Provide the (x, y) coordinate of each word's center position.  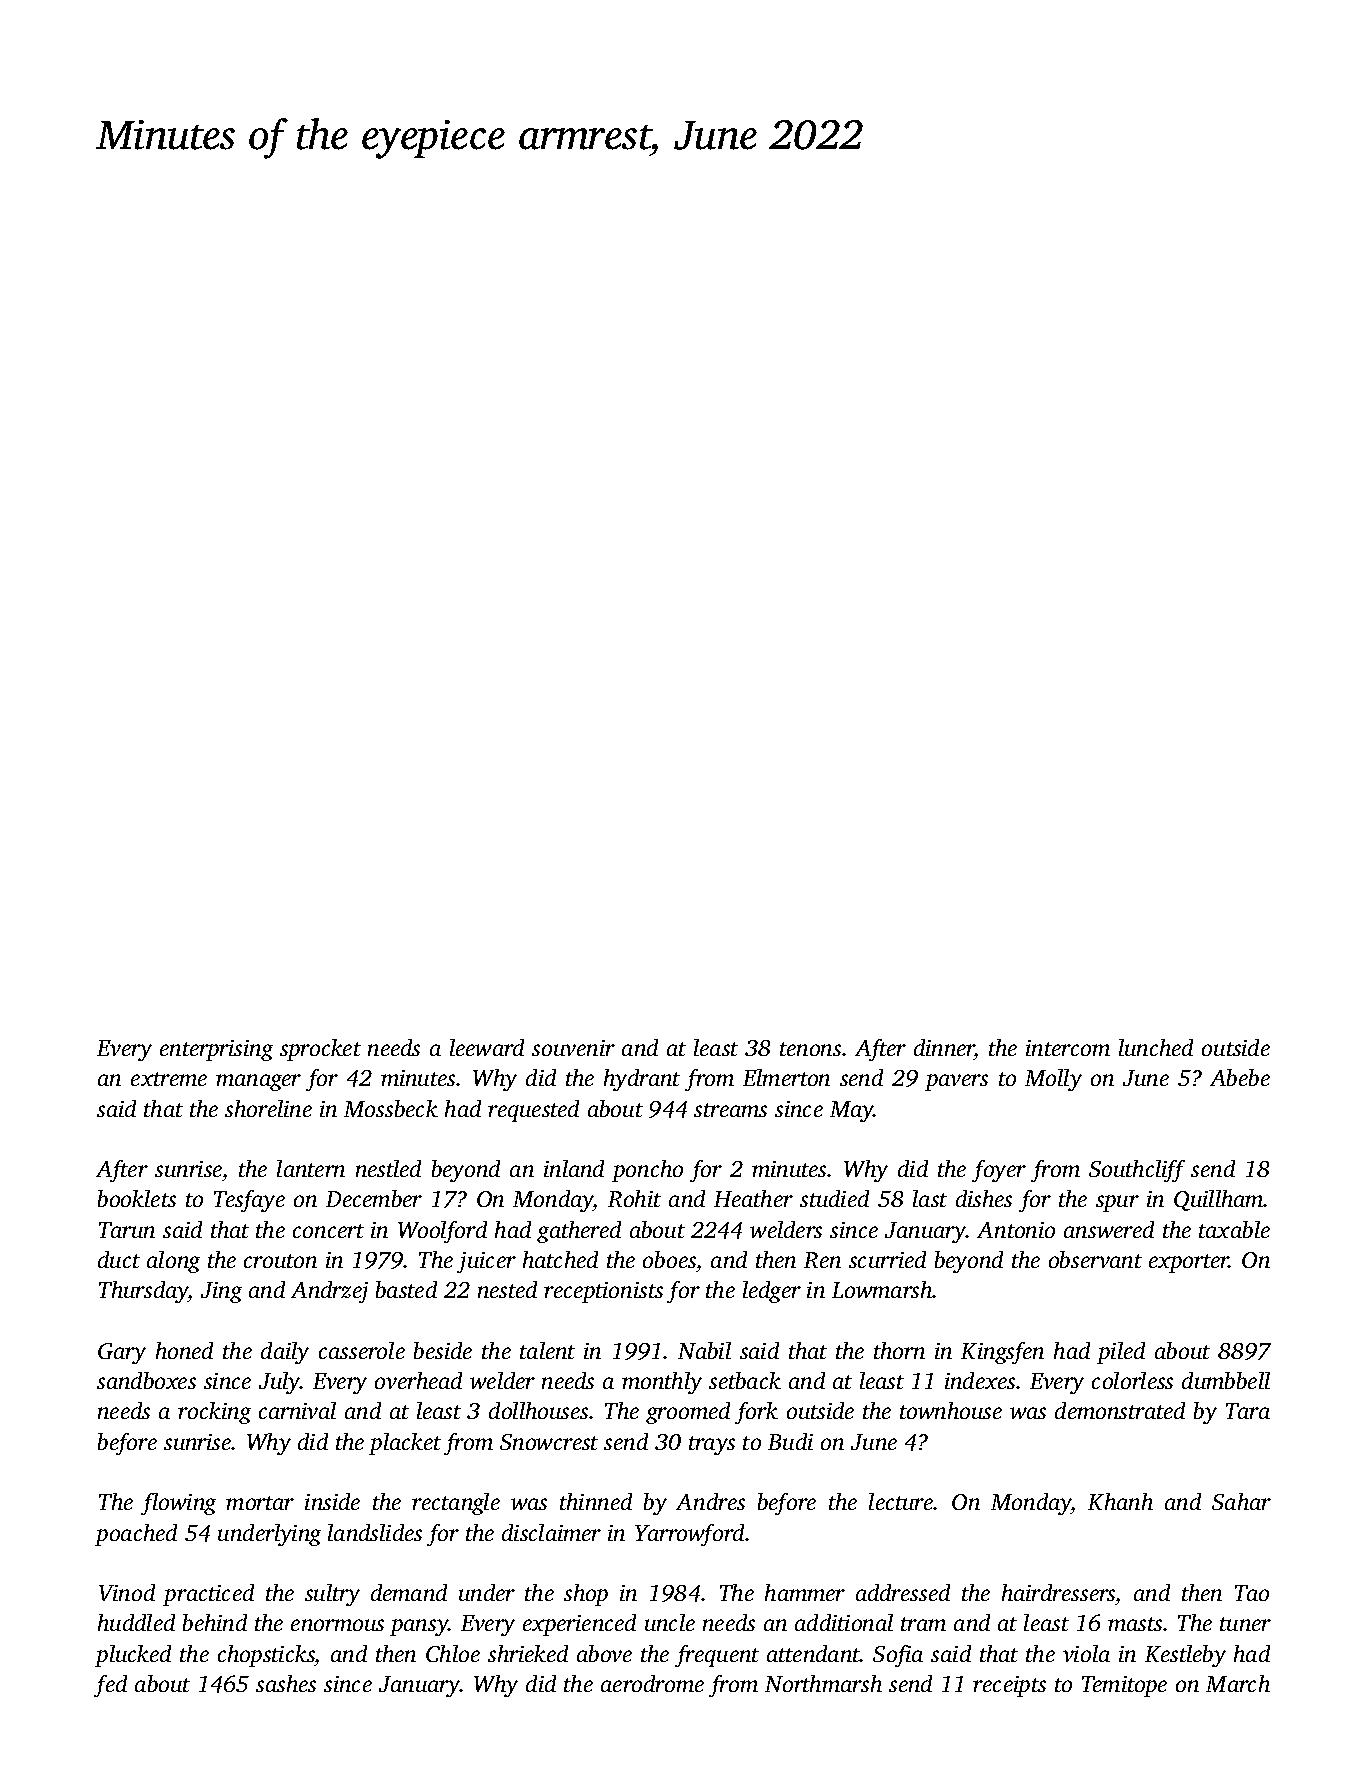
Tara (1248, 1411)
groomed (688, 1413)
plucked (133, 1656)
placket (405, 1444)
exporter (1189, 1263)
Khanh (1120, 1501)
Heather (753, 1198)
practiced (208, 1595)
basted (406, 1289)
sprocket (320, 1050)
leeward (487, 1047)
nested (507, 1289)
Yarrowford (690, 1535)
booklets (137, 1198)
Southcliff (1137, 1171)
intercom (1068, 1048)
